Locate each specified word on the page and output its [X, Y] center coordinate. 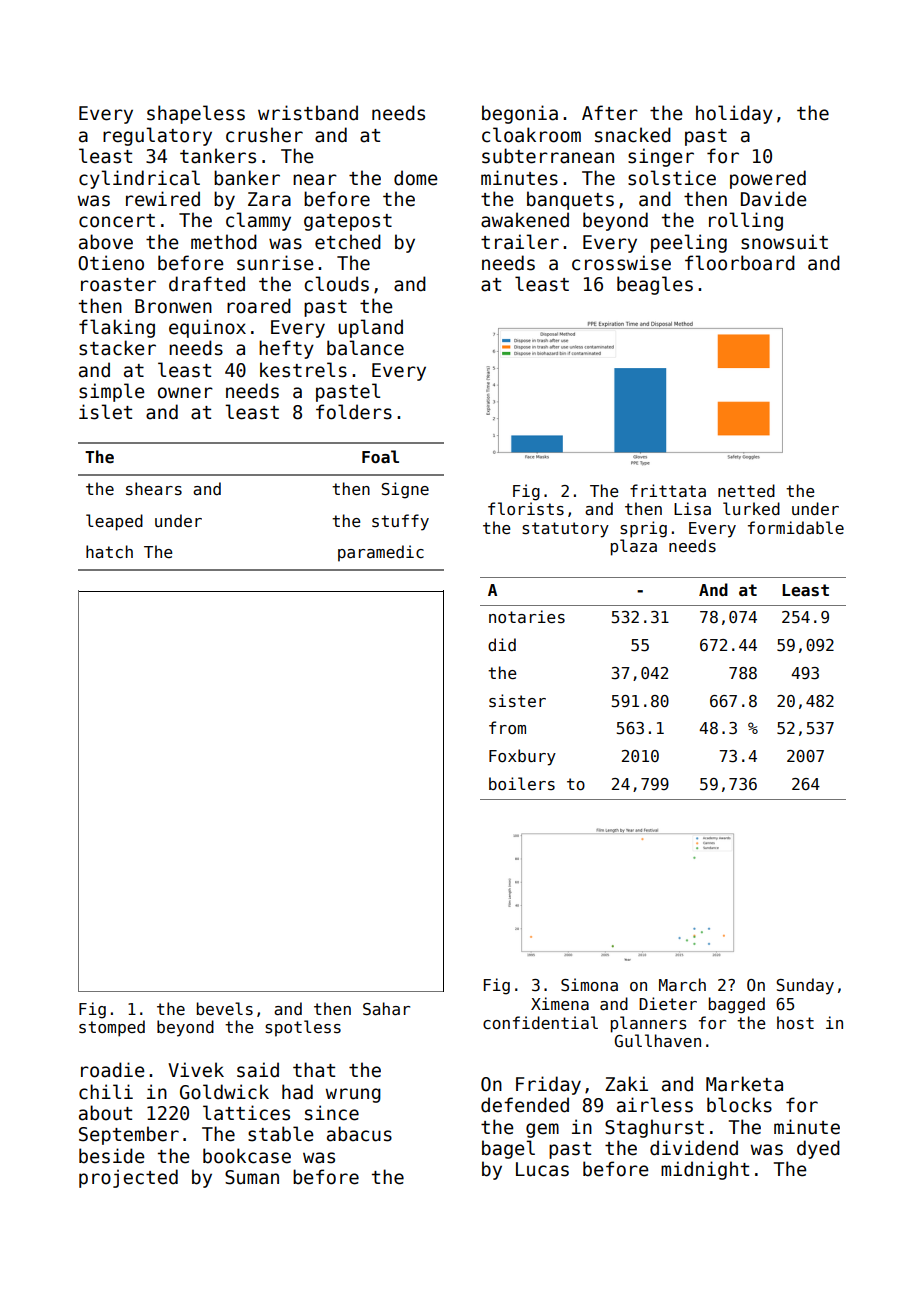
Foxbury [522, 757]
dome [416, 178]
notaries [527, 616]
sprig [643, 529]
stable [281, 1134]
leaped [114, 522]
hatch [109, 551]
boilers [522, 783]
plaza [634, 547]
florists [526, 509]
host [795, 1023]
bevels [225, 1008]
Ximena [560, 1003]
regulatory [157, 136]
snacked [633, 135]
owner [185, 393]
